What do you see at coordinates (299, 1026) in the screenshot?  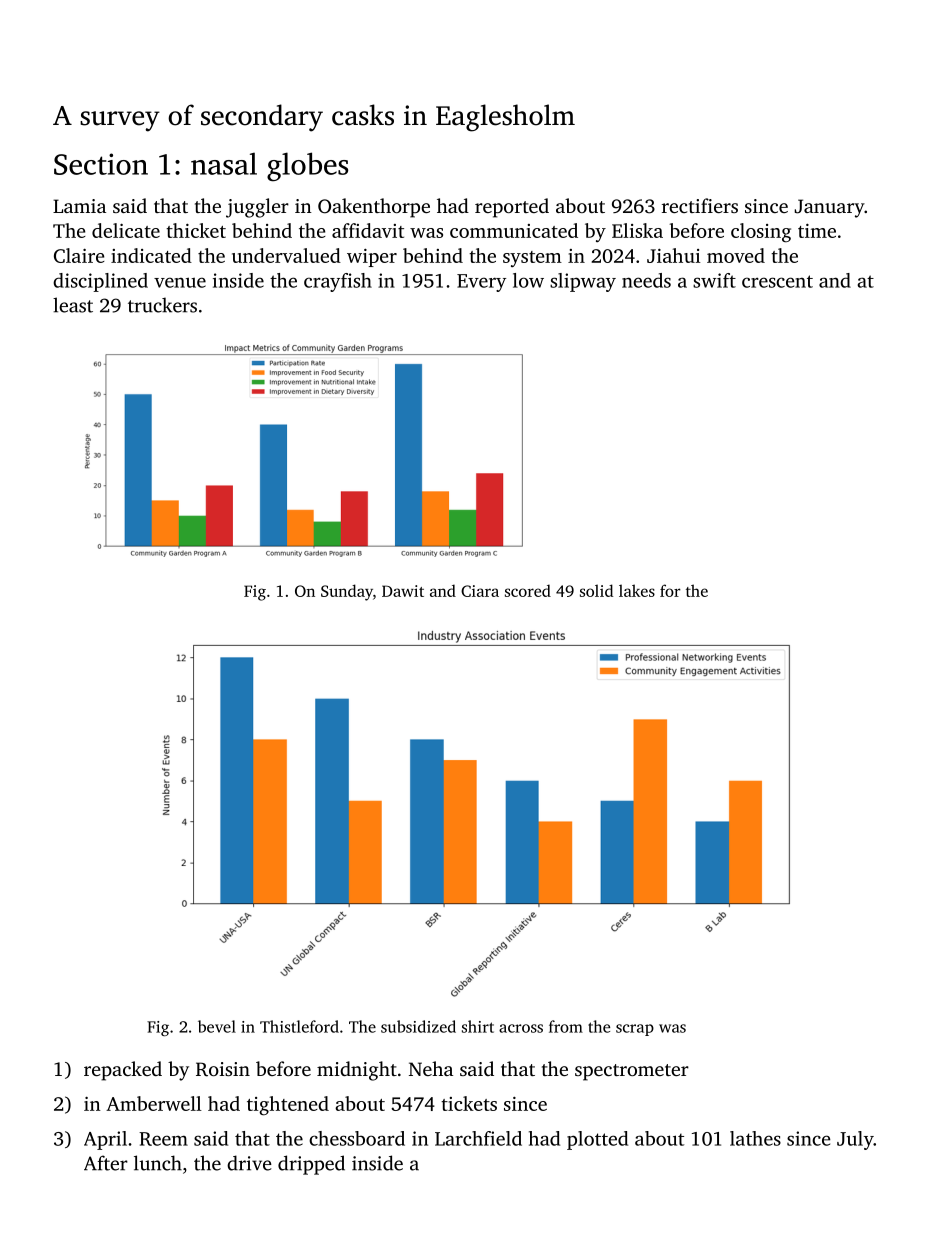 I see `Thistleford` at bounding box center [299, 1026].
